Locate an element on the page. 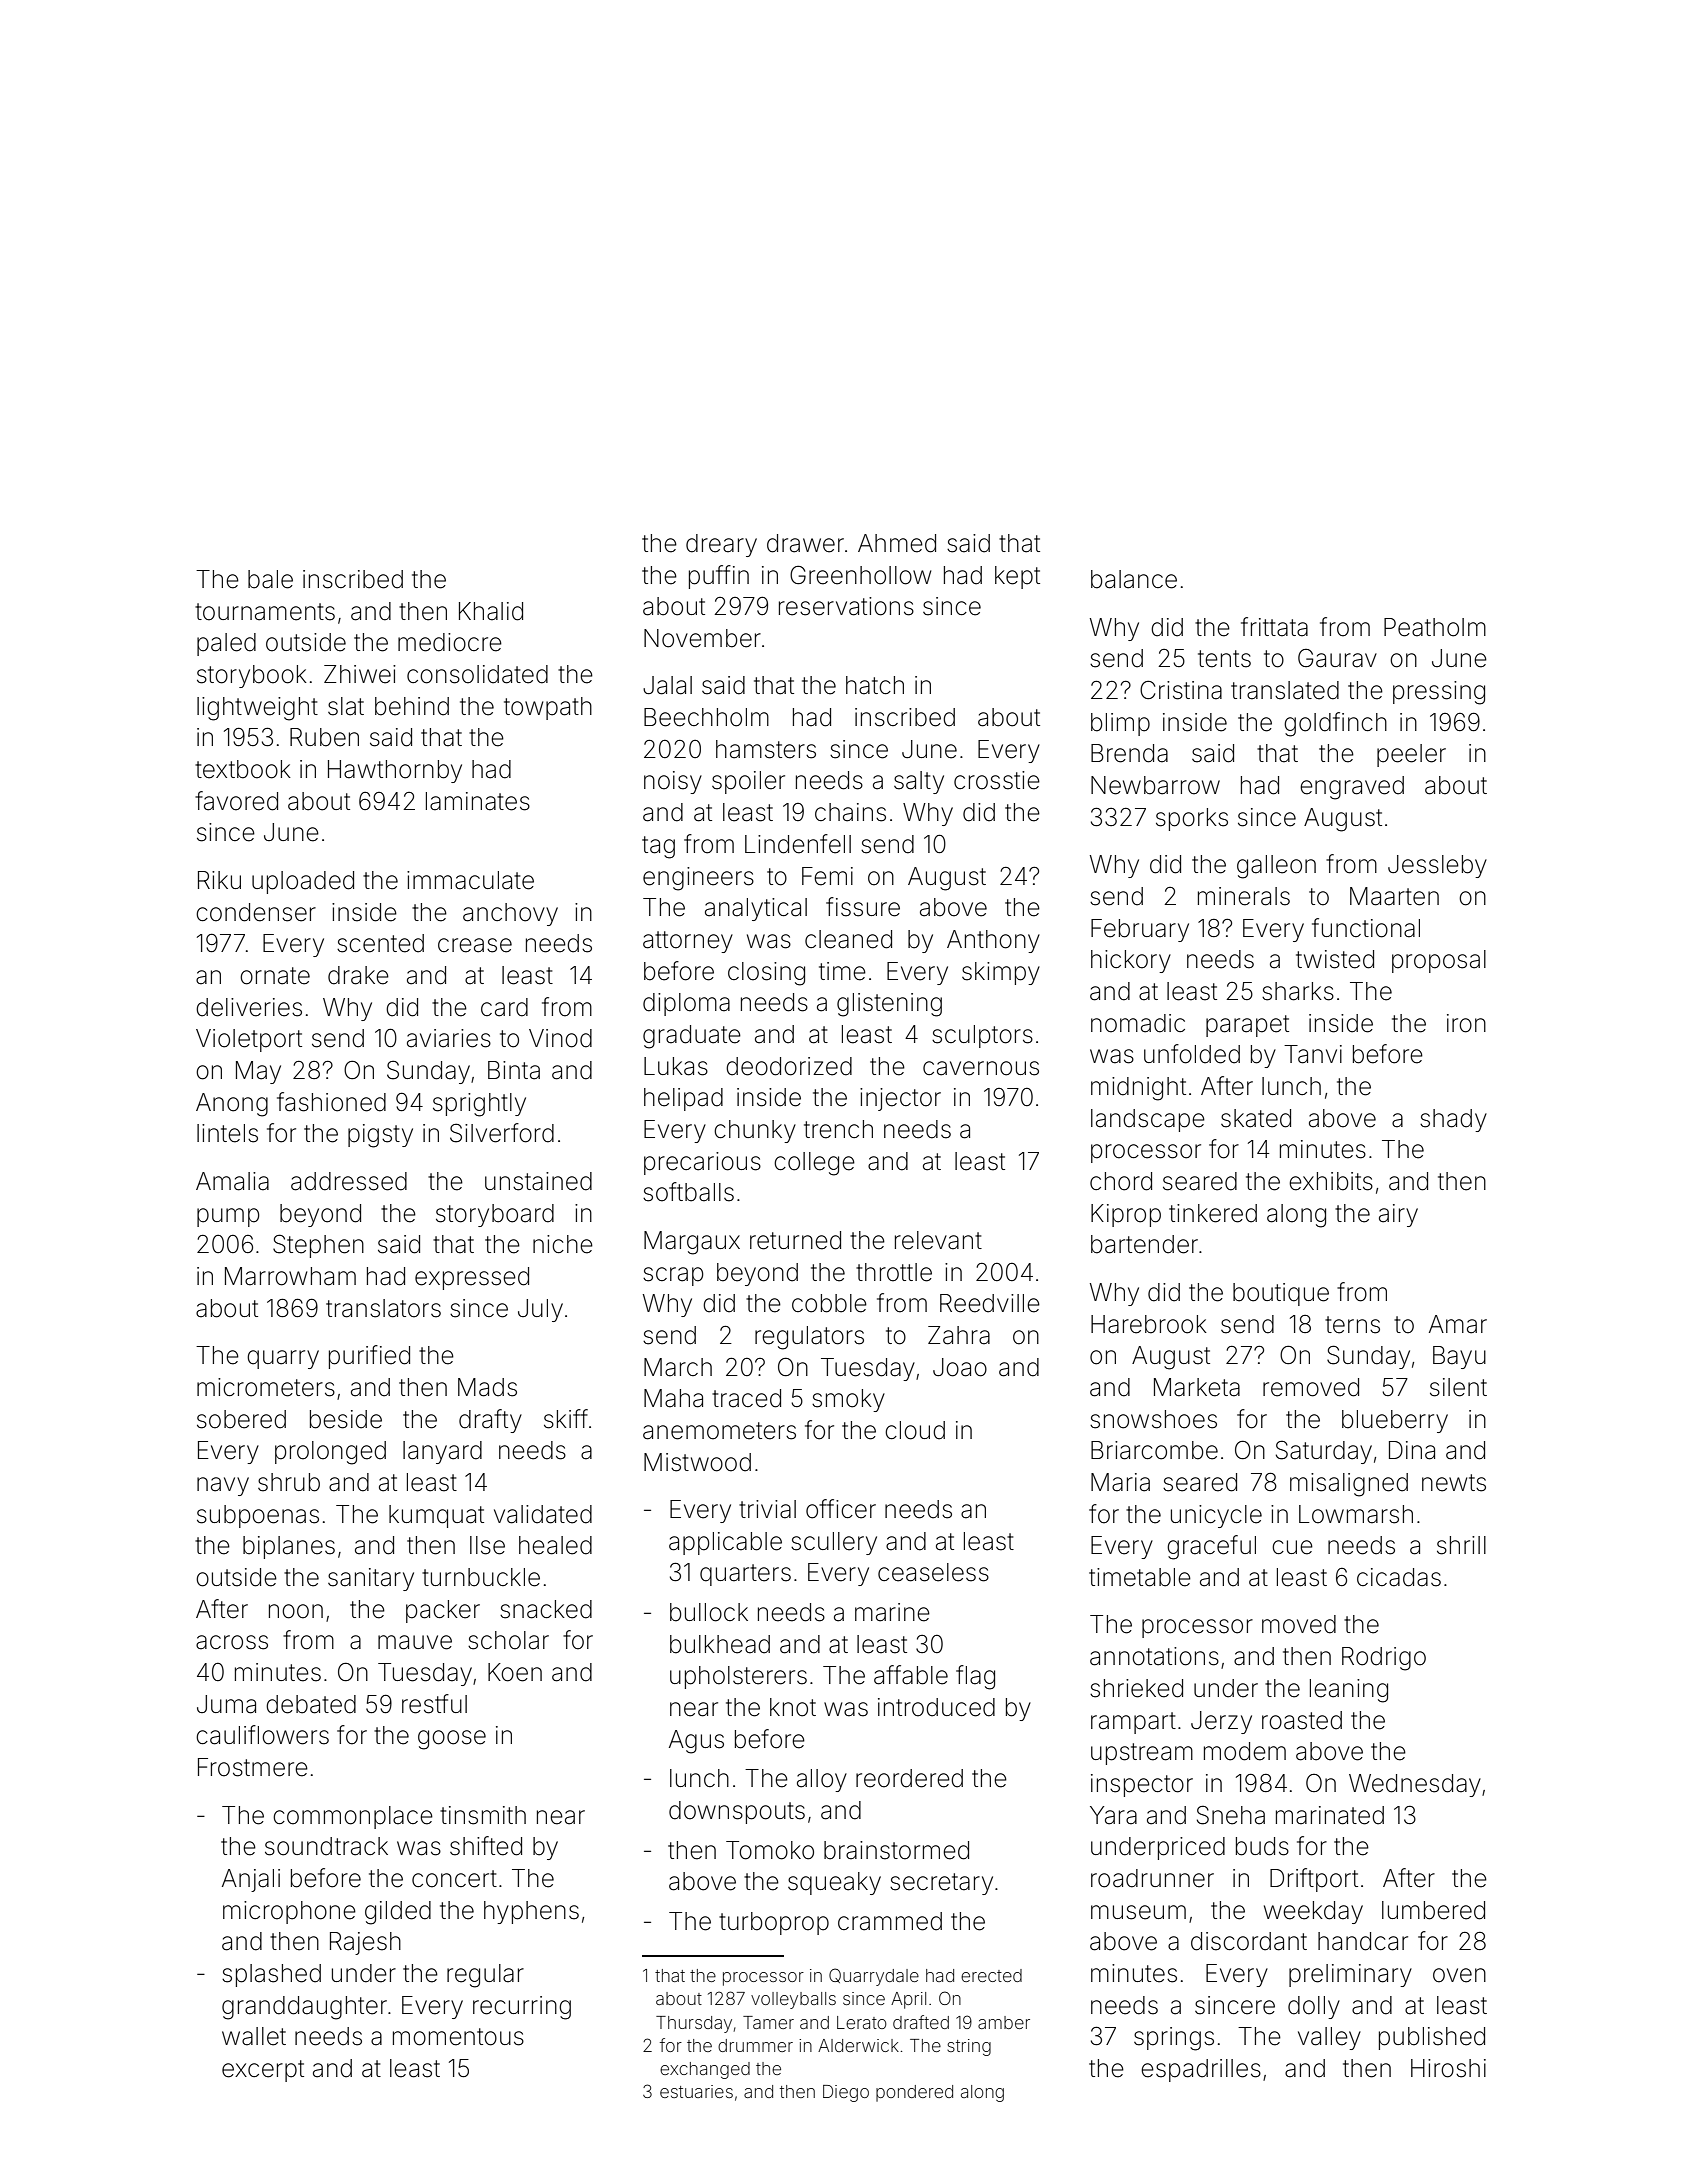 This page has height=2178, width=1683. landscape is located at coordinates (1148, 1120).
